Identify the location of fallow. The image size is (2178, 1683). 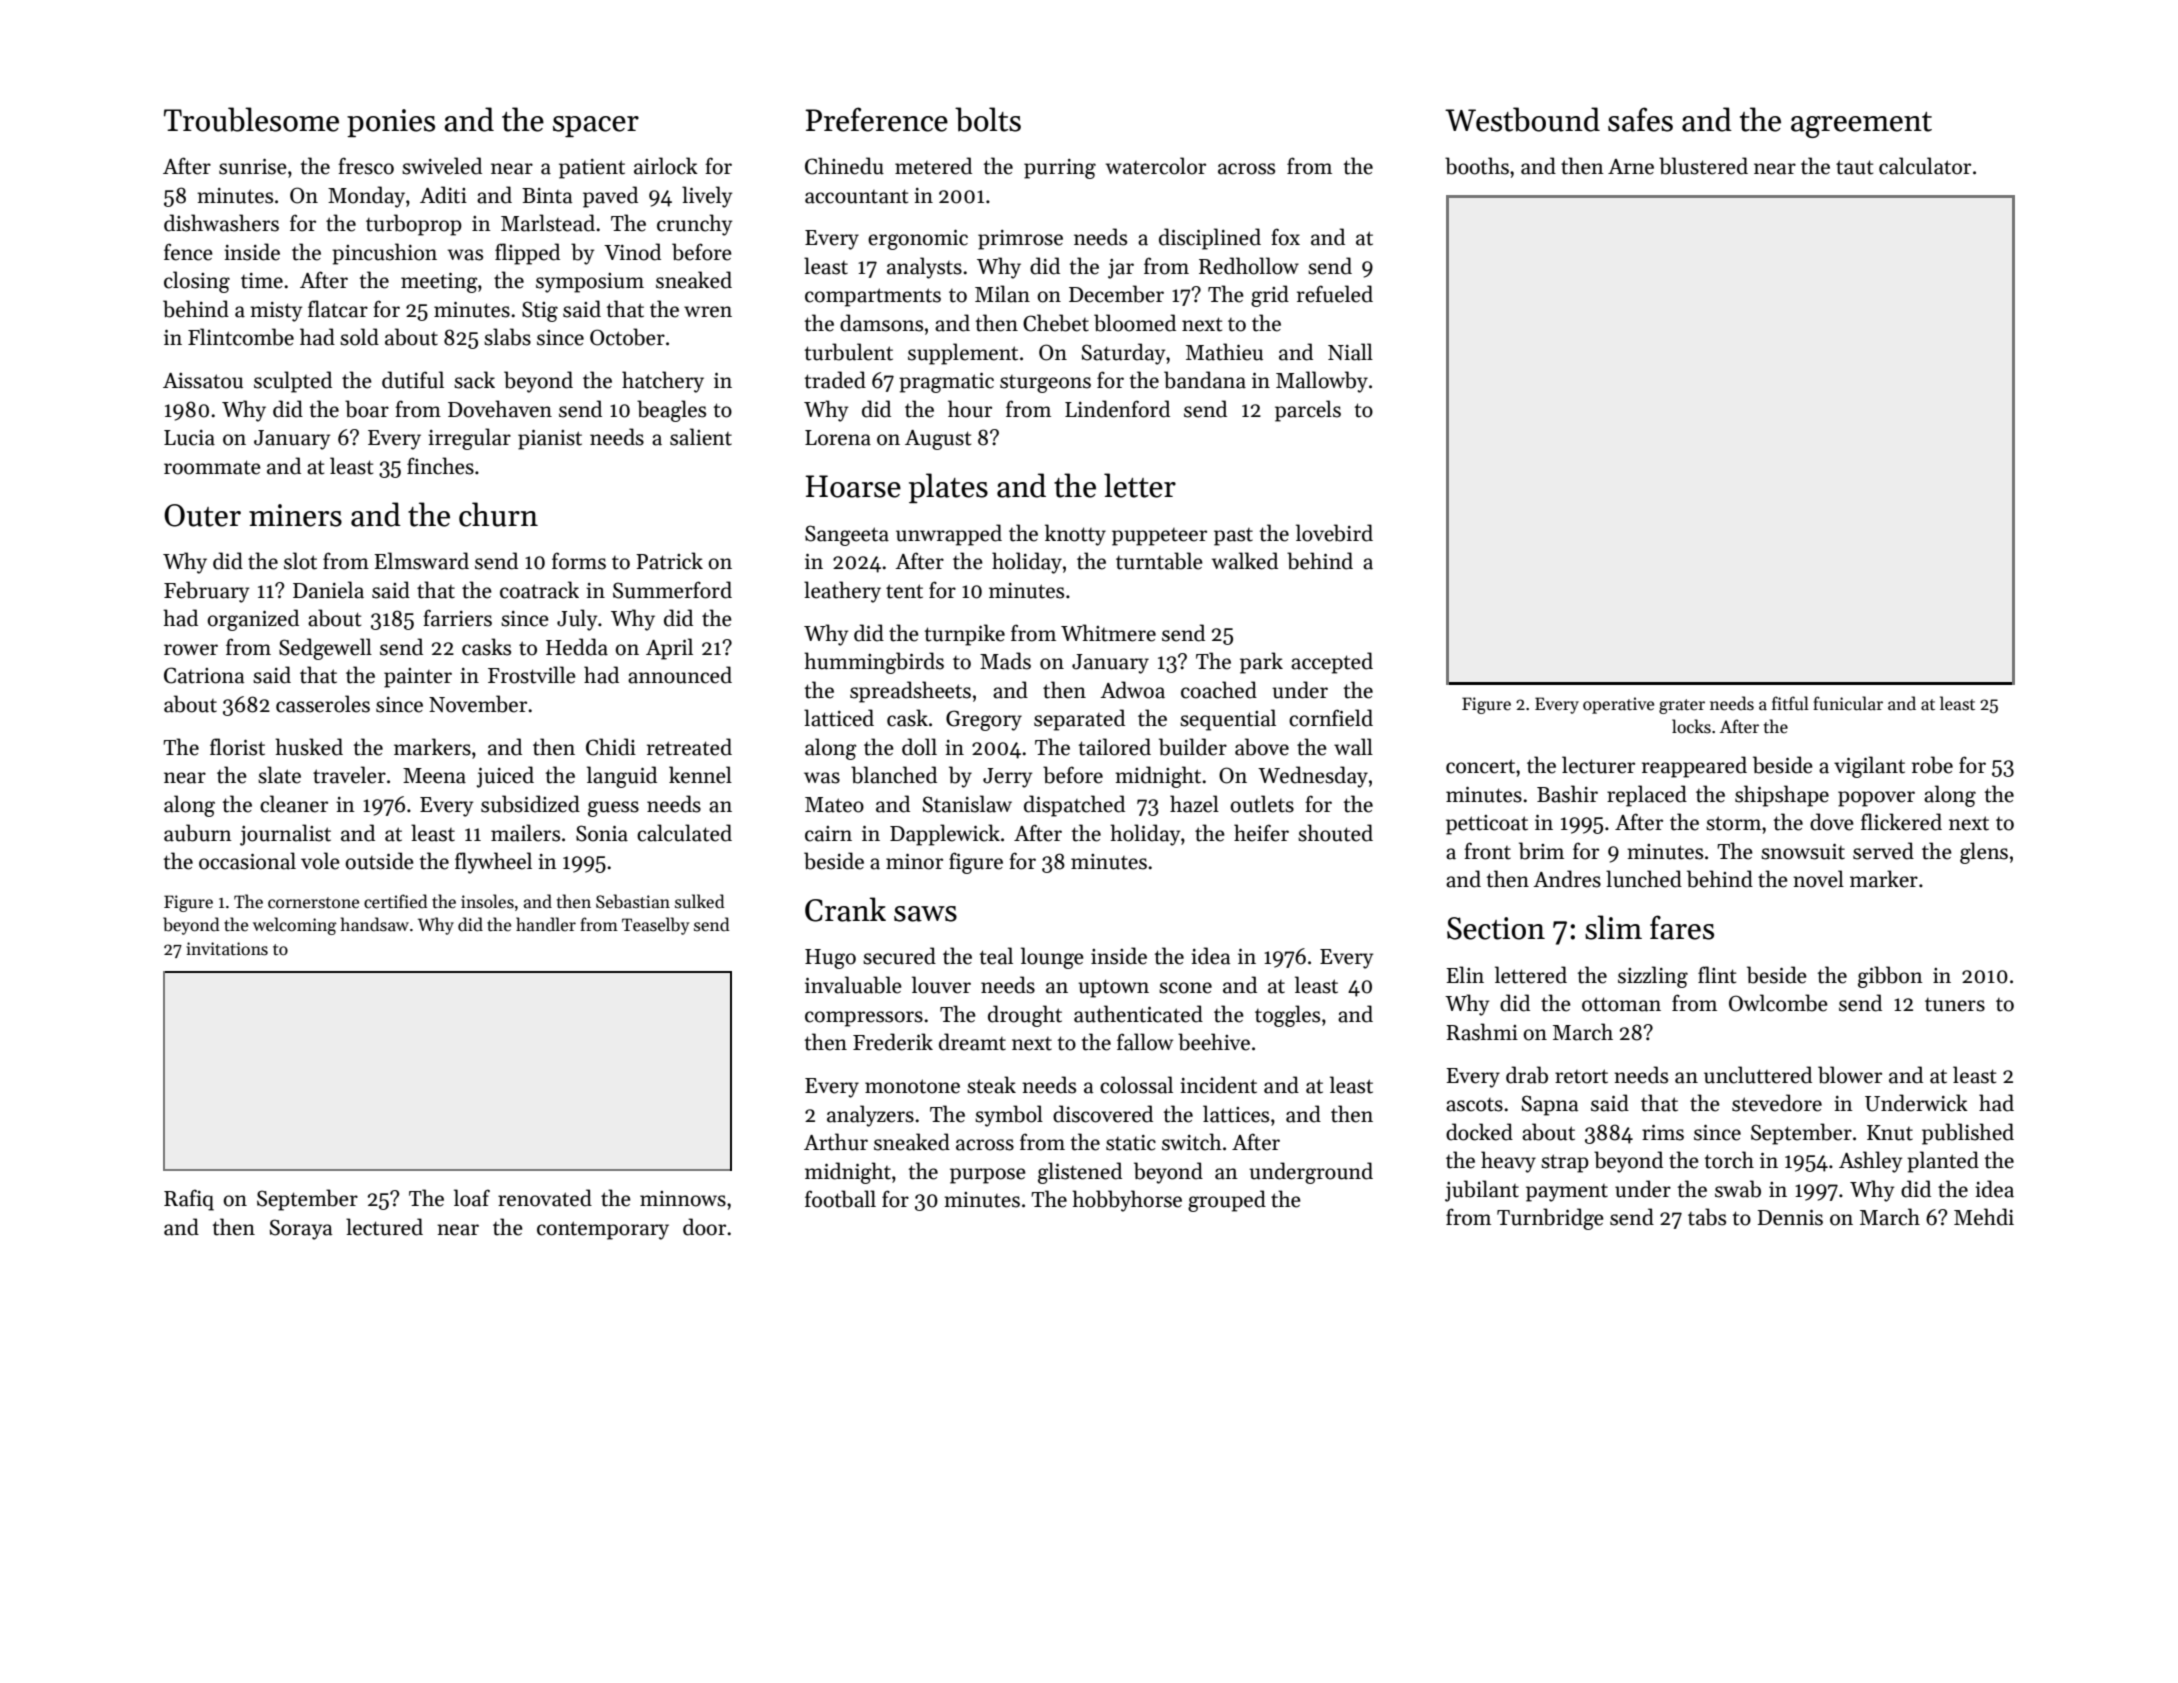
(1145, 1042).
